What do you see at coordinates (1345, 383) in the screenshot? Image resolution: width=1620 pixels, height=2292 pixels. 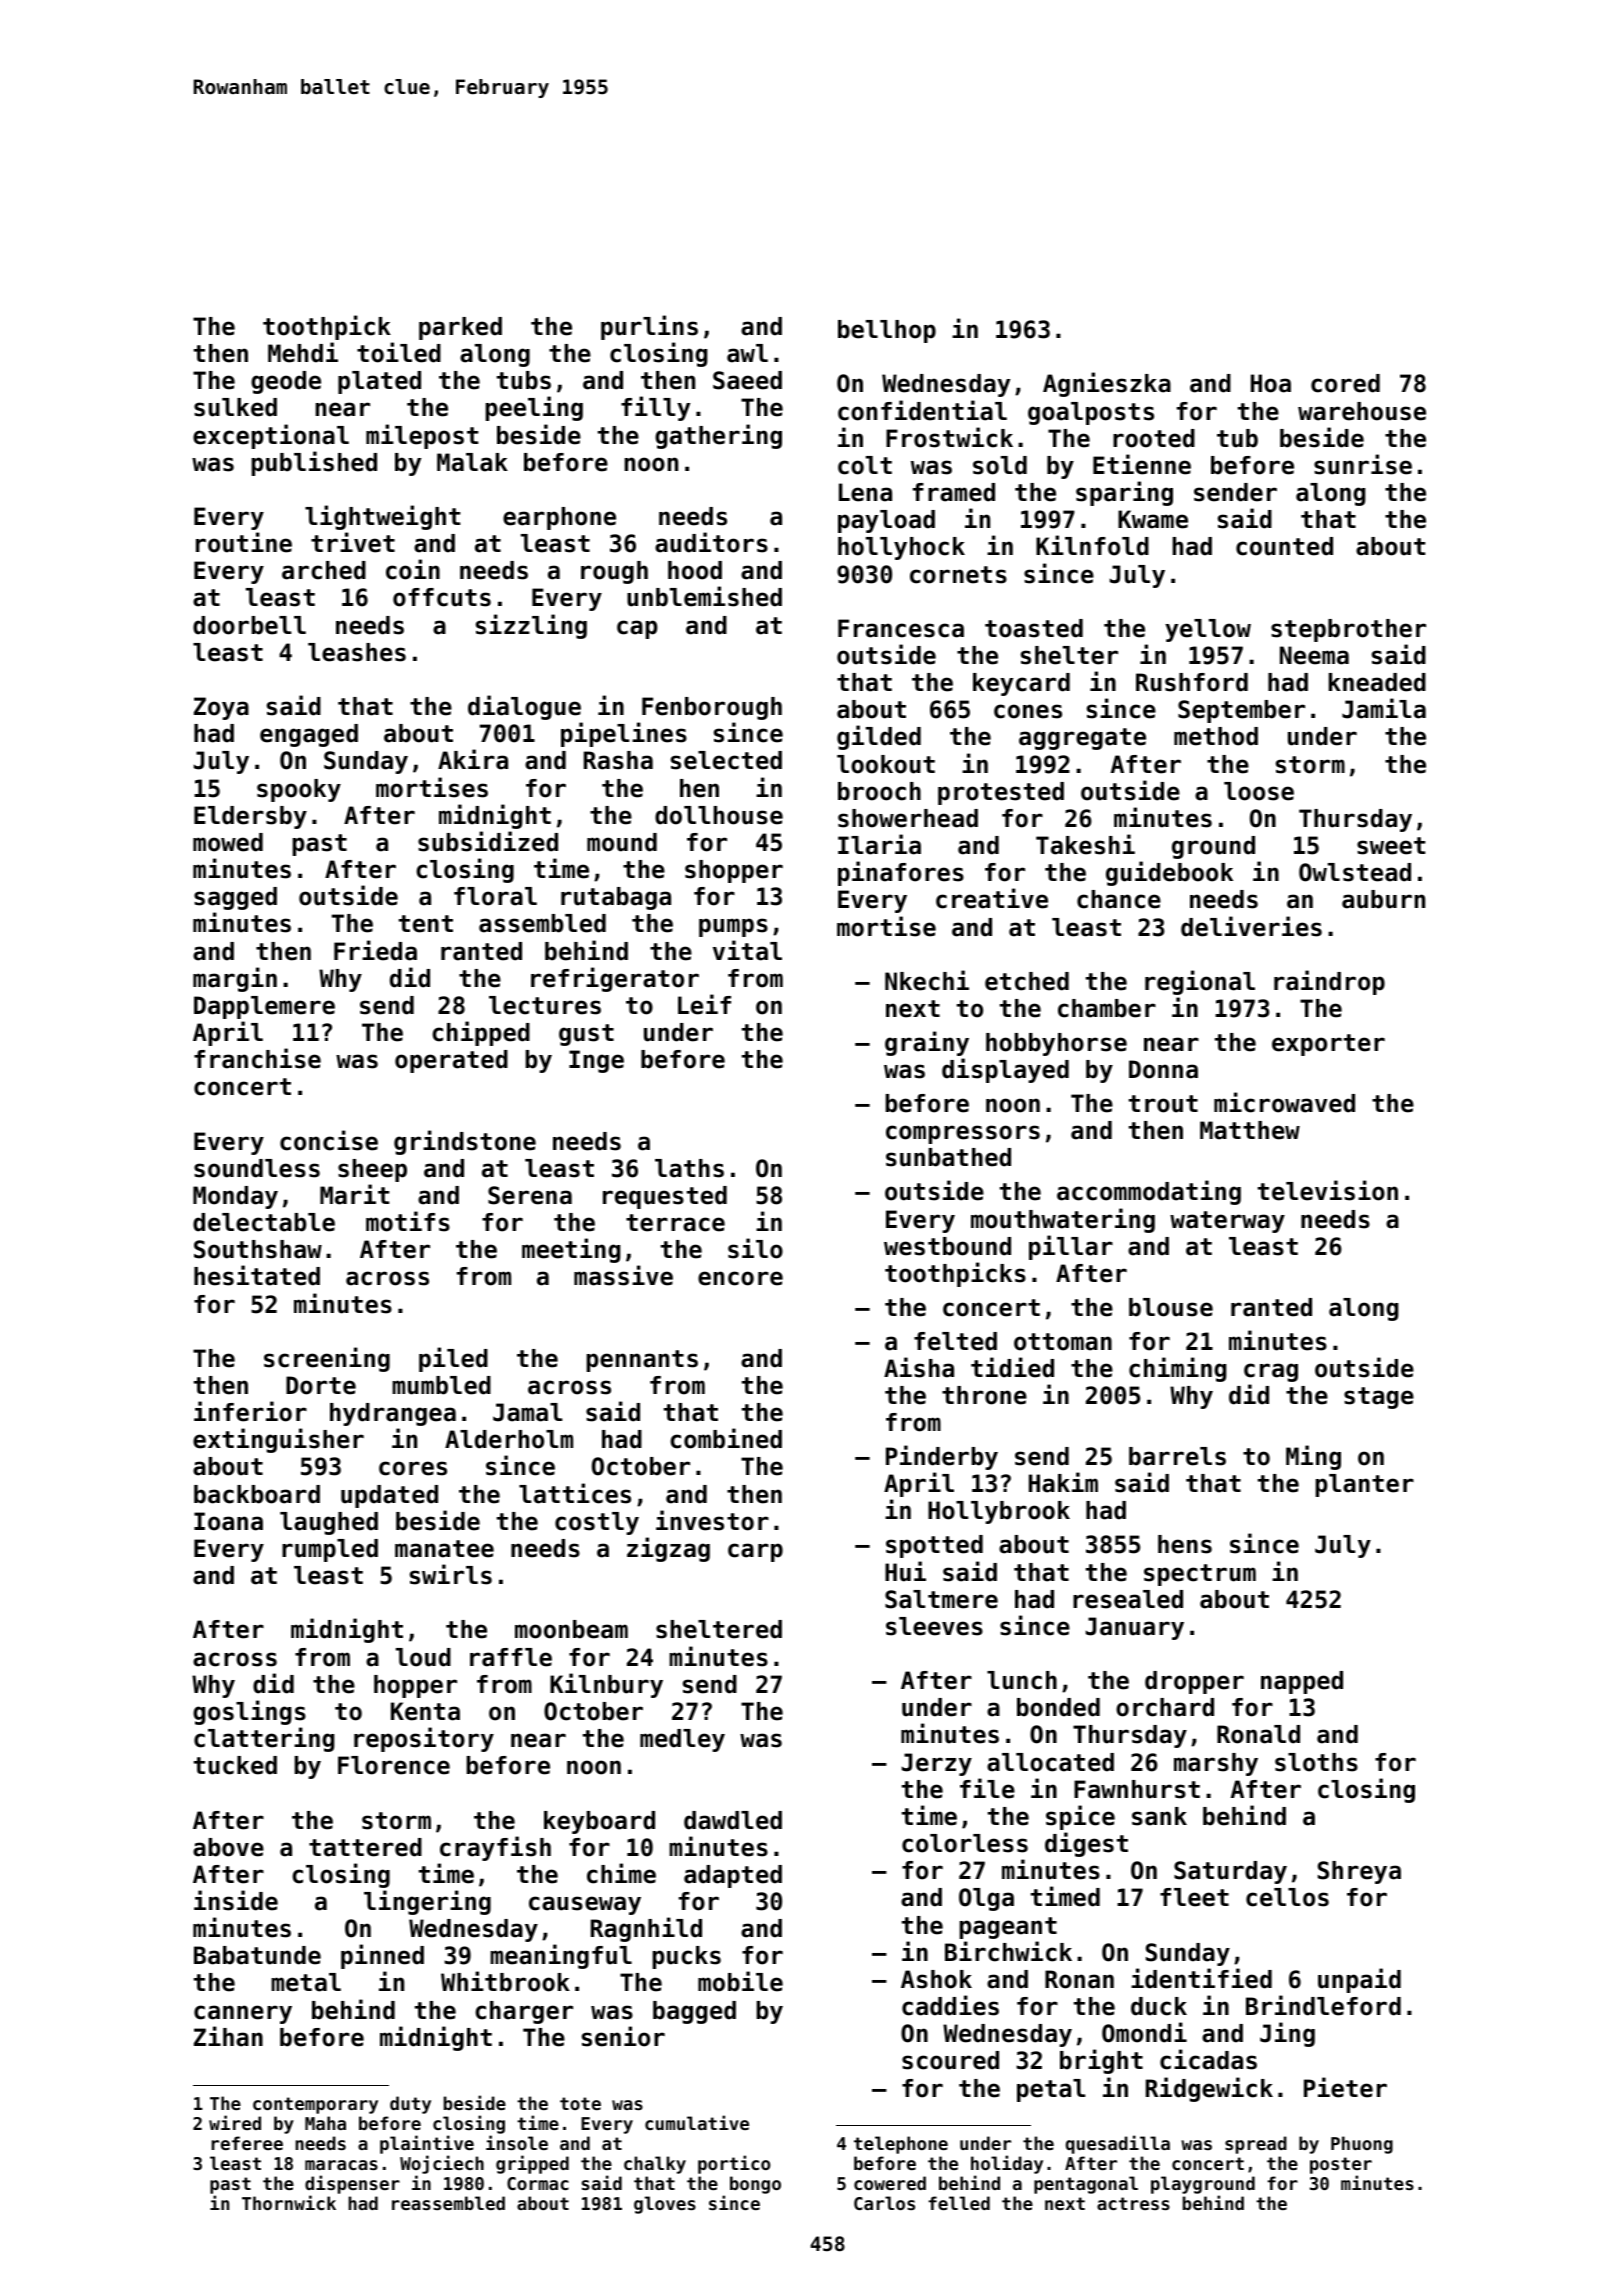 I see `cored` at bounding box center [1345, 383].
